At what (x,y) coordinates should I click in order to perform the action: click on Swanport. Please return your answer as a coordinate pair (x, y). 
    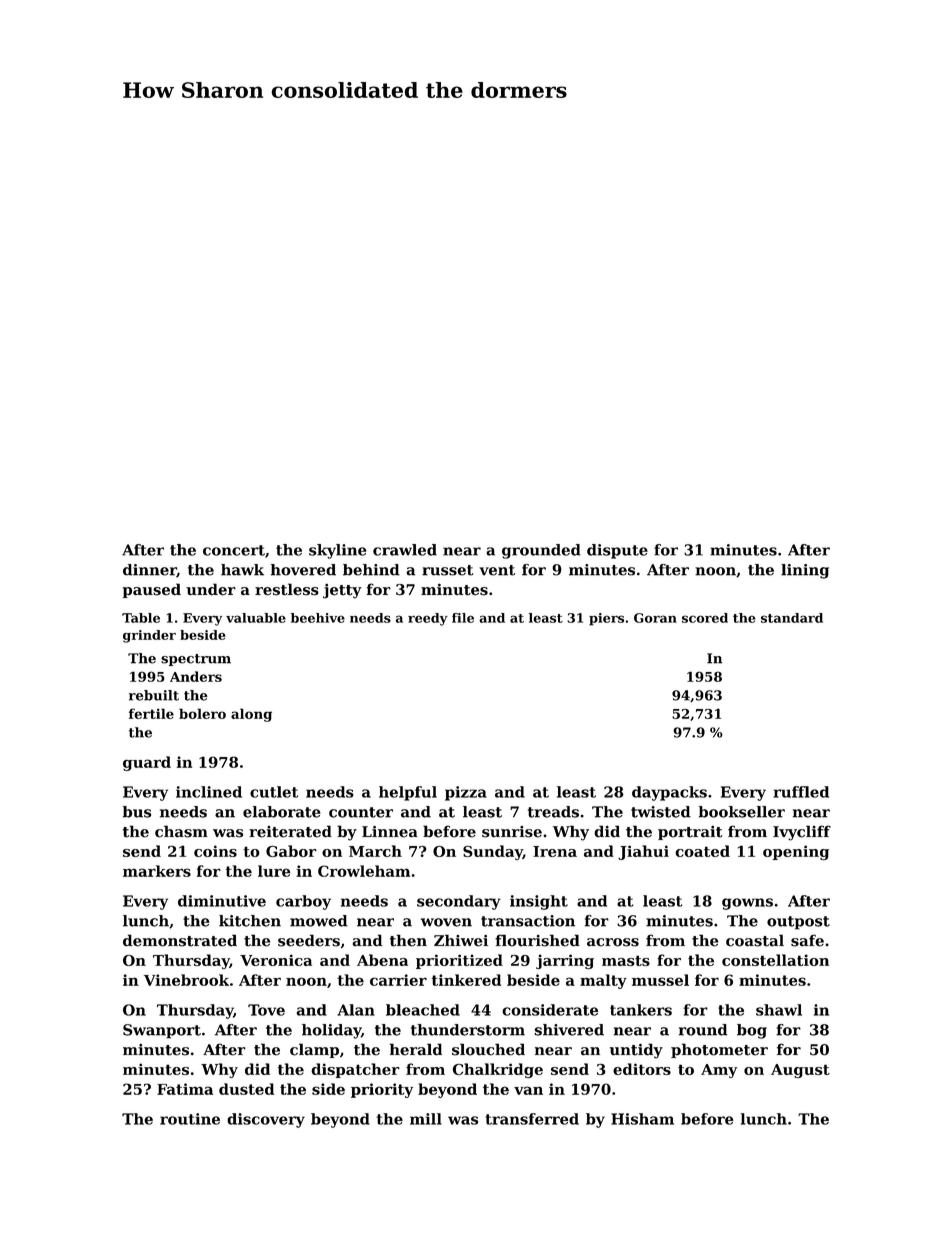
    Looking at the image, I should click on (162, 1031).
